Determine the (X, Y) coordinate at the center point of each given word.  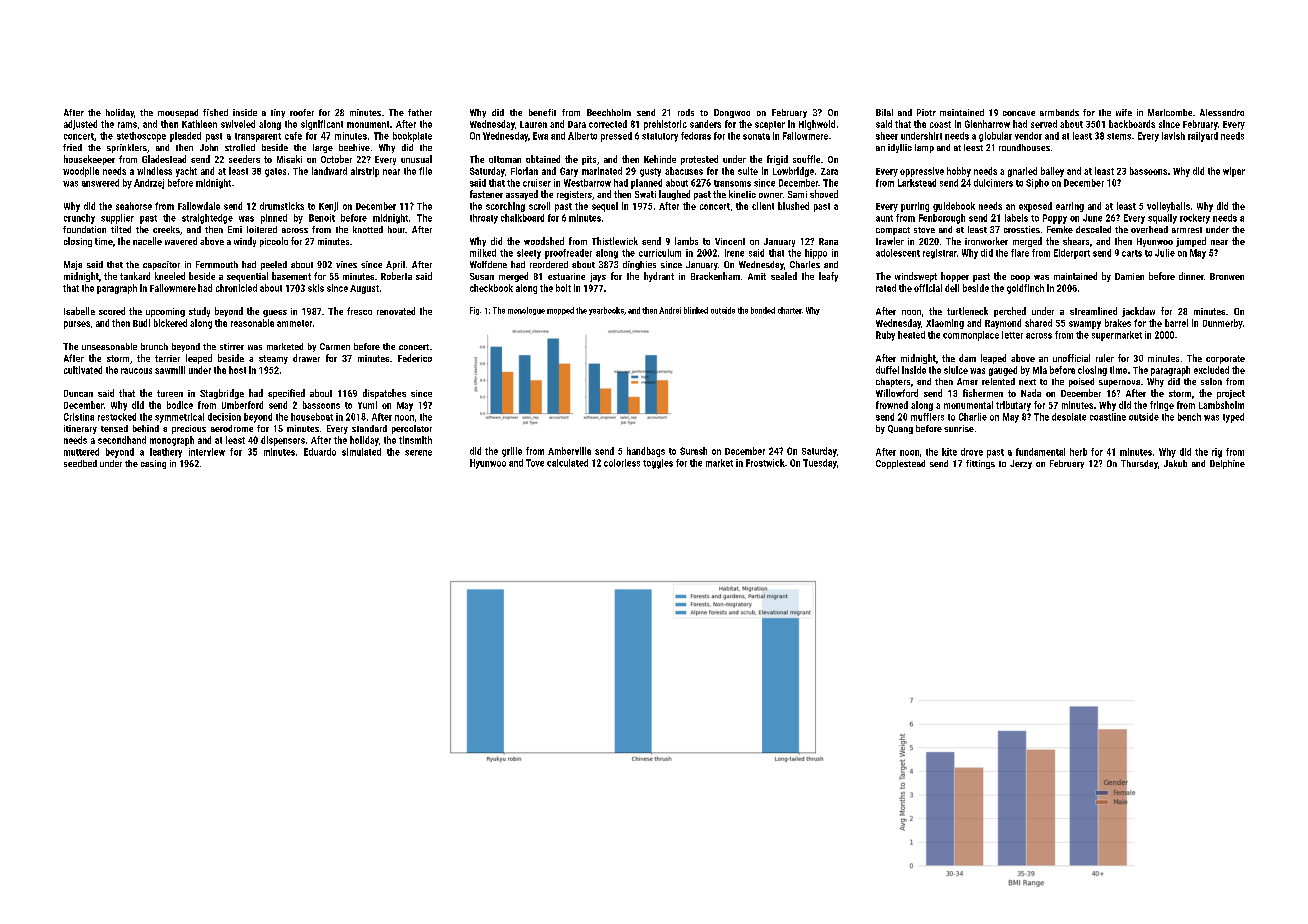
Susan (482, 276)
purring (915, 207)
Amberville (569, 451)
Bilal (884, 112)
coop (1020, 278)
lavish (1173, 136)
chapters (893, 382)
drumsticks (282, 206)
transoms (732, 183)
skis (316, 288)
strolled (240, 147)
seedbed (80, 463)
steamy (273, 359)
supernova (1119, 383)
